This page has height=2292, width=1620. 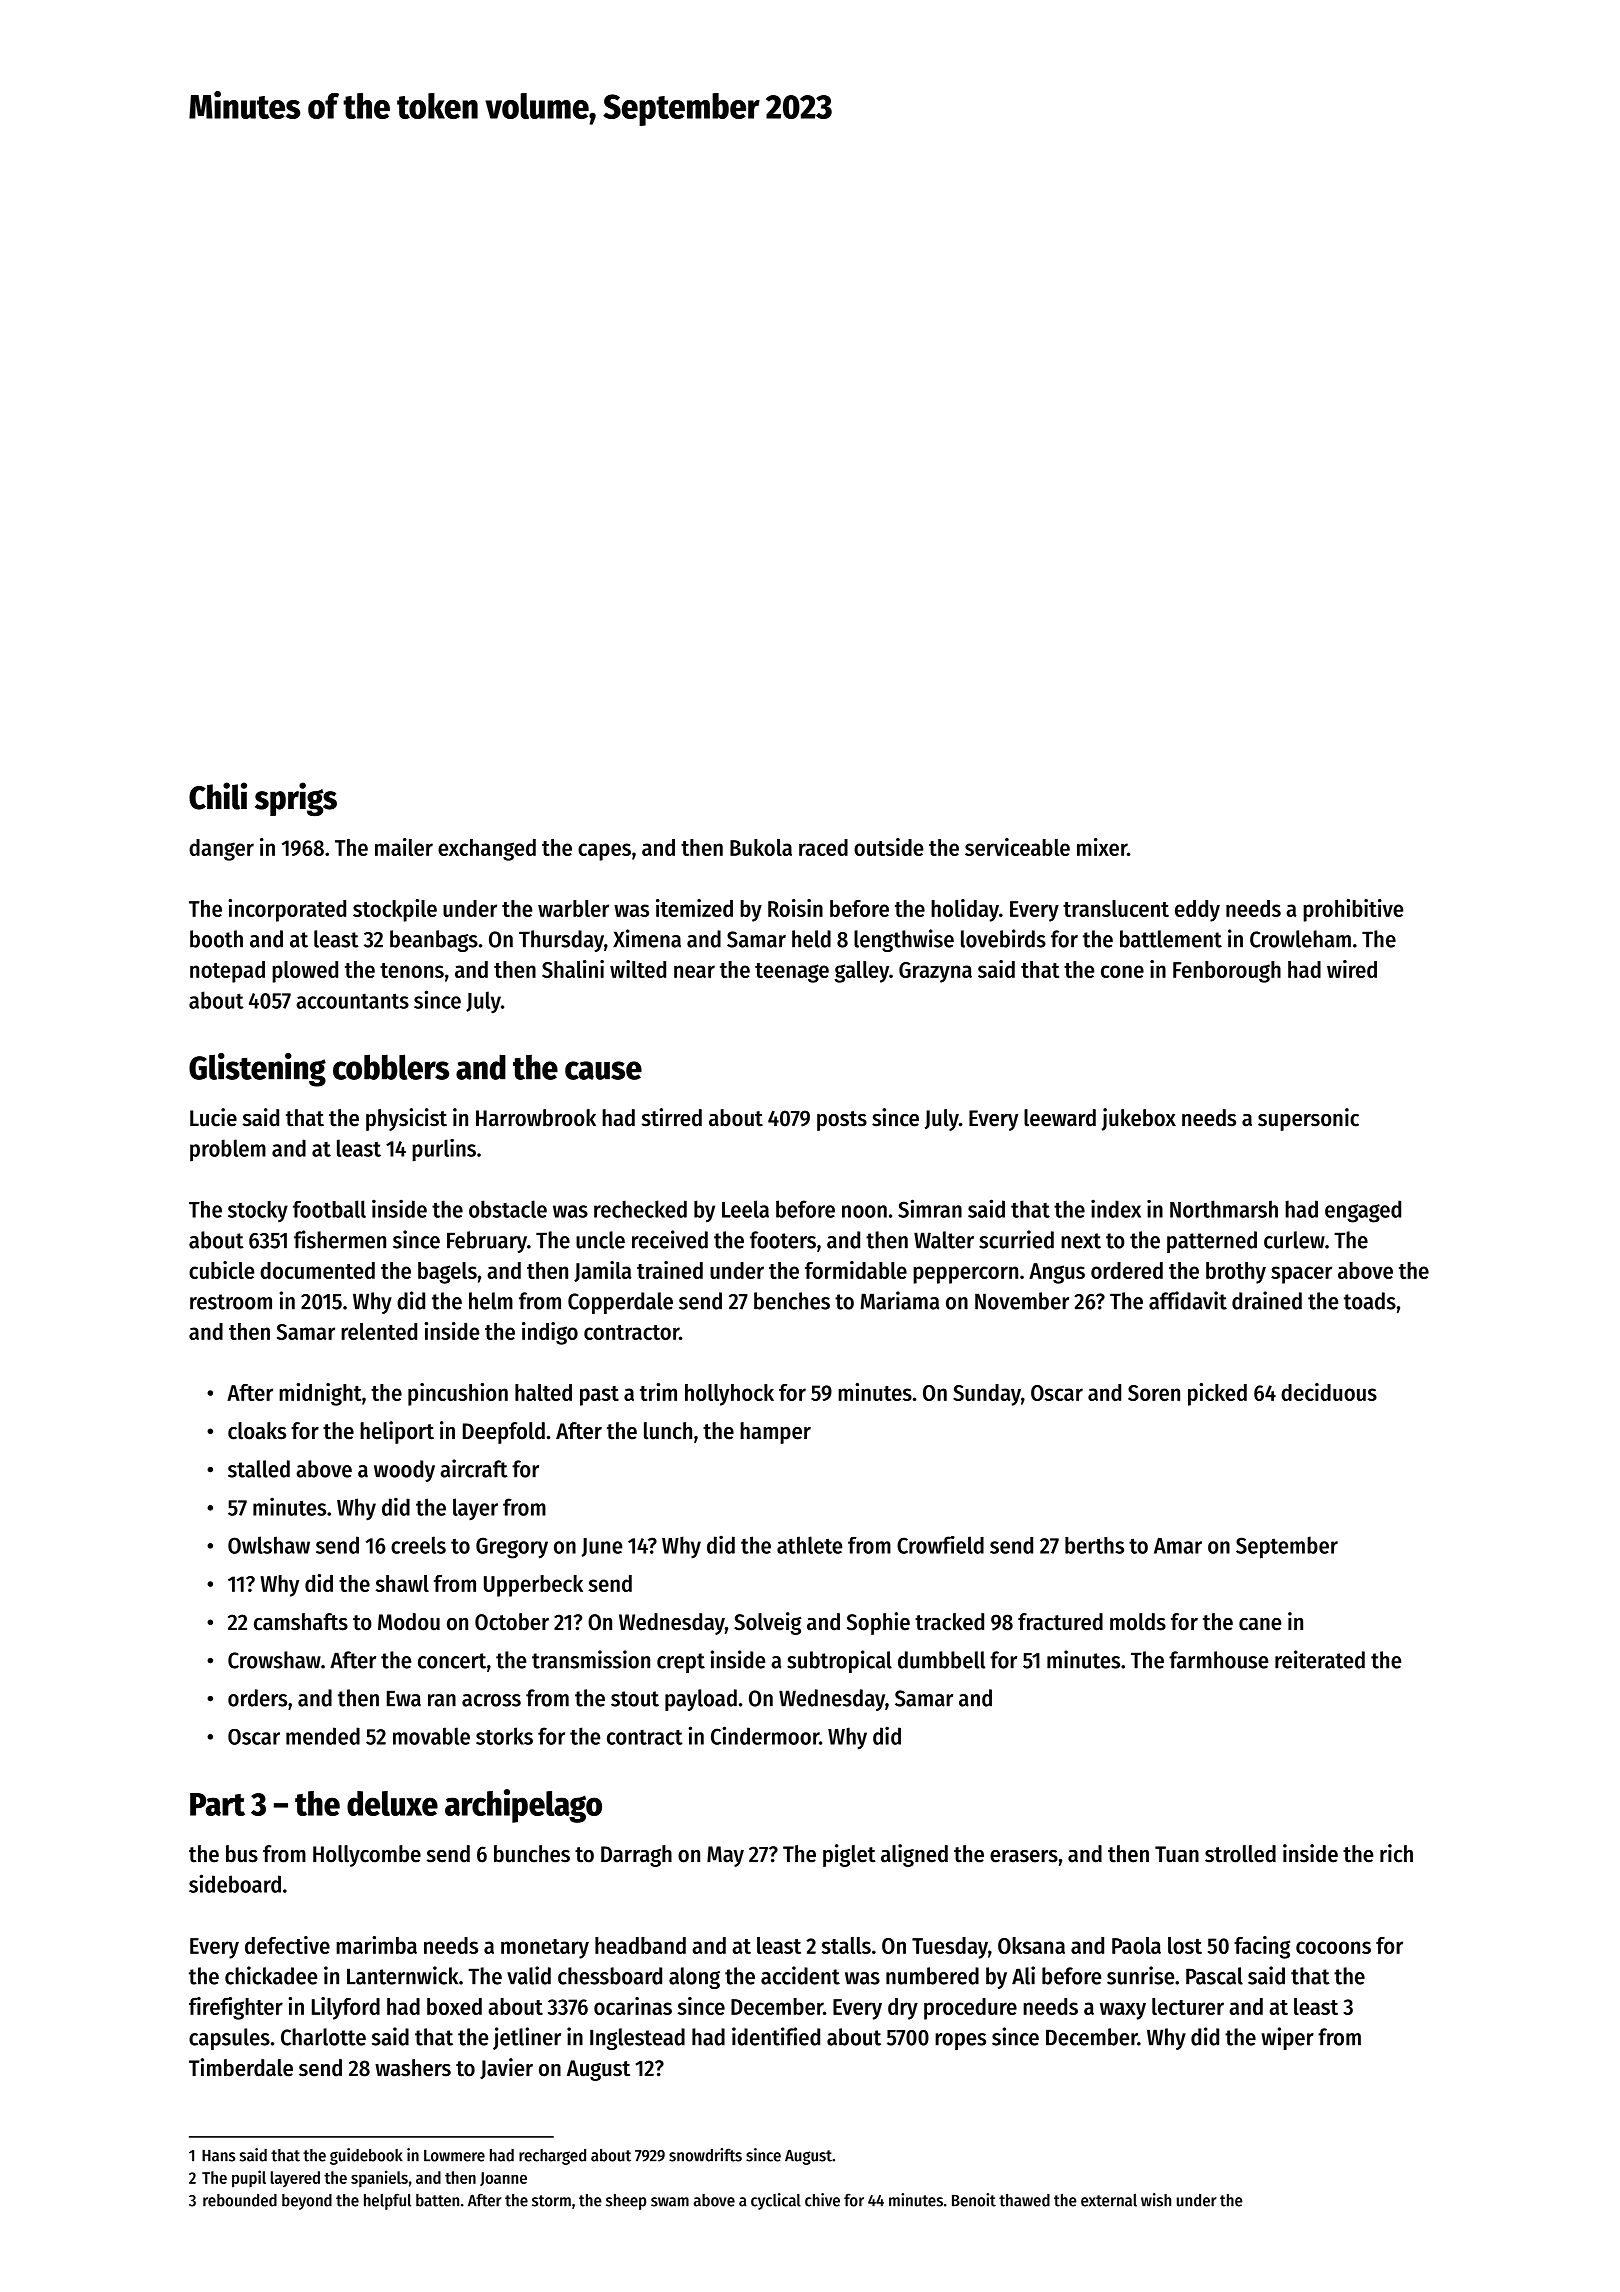 What do you see at coordinates (231, 1302) in the page?
I see `restroom` at bounding box center [231, 1302].
